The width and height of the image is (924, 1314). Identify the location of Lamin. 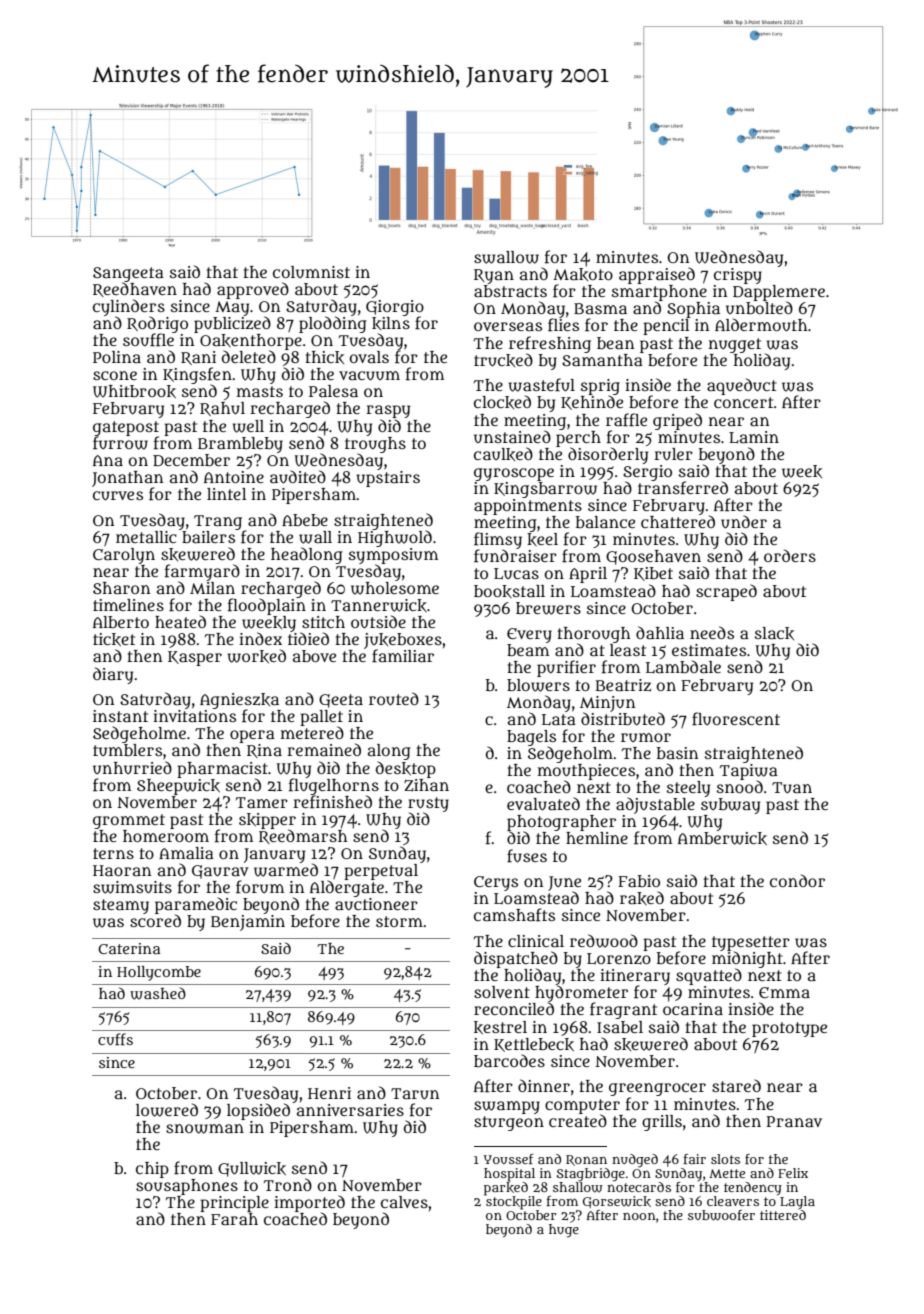
(754, 437).
